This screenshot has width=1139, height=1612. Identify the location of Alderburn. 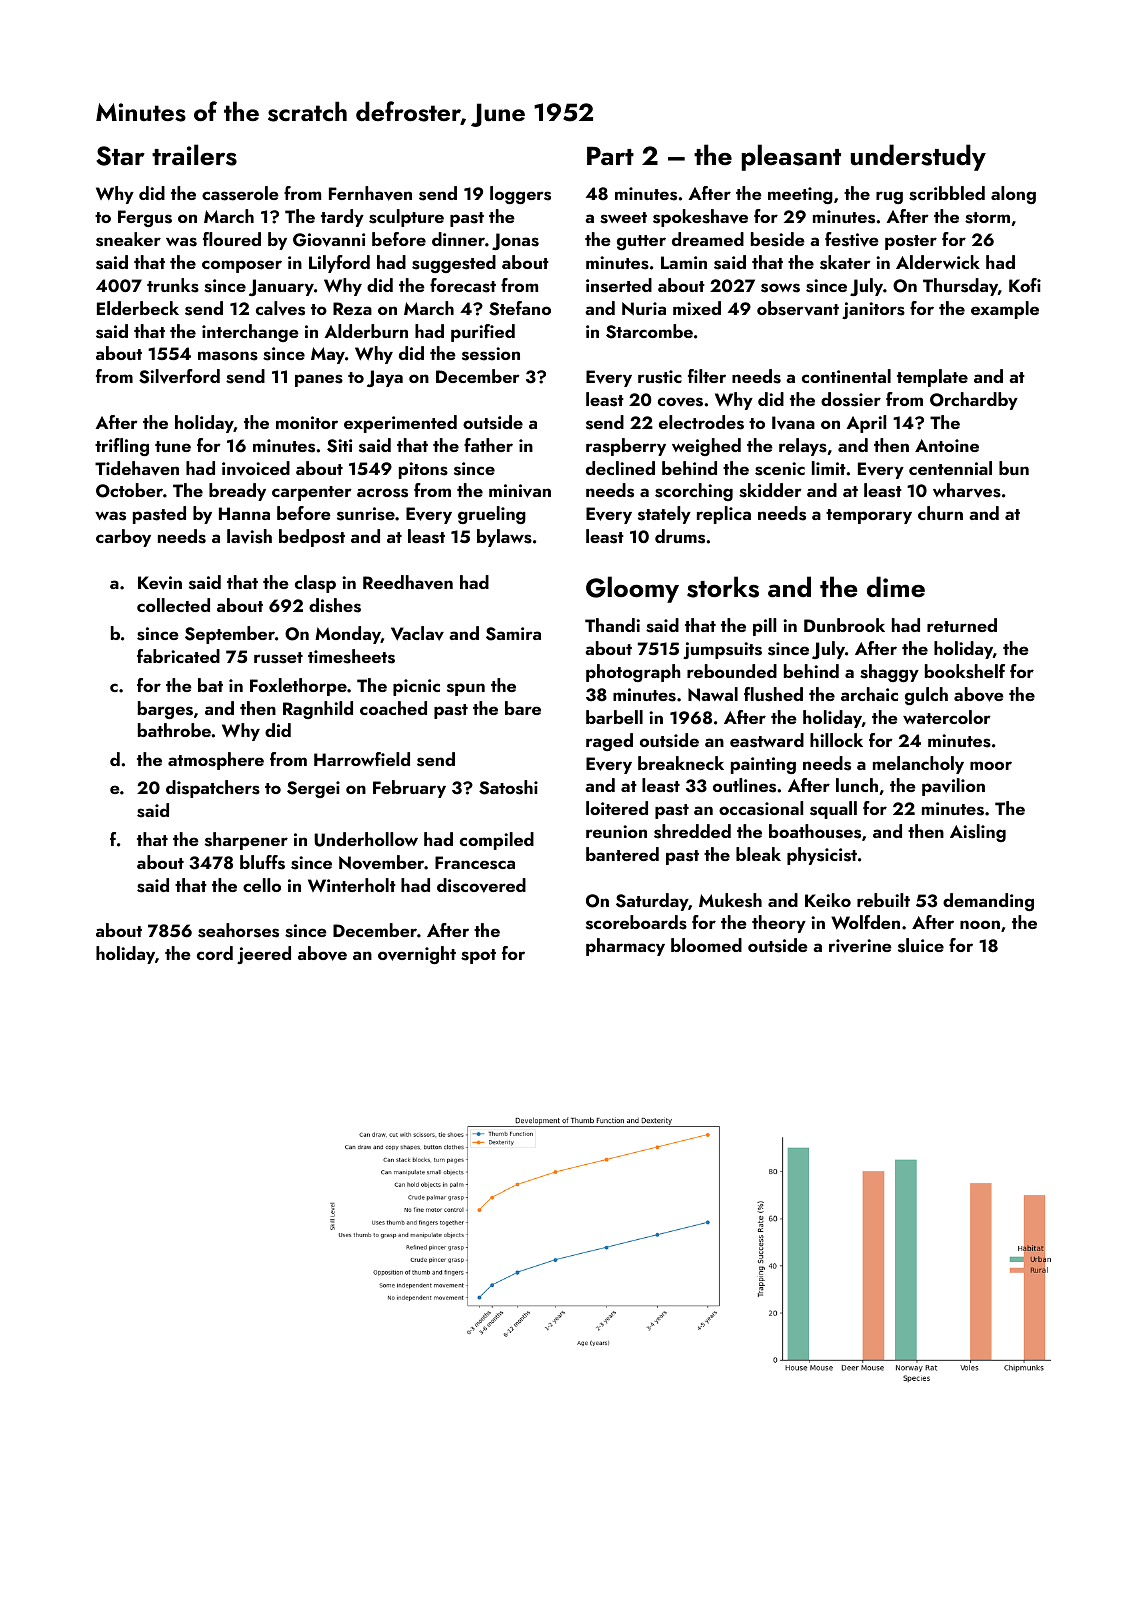
(366, 331).
